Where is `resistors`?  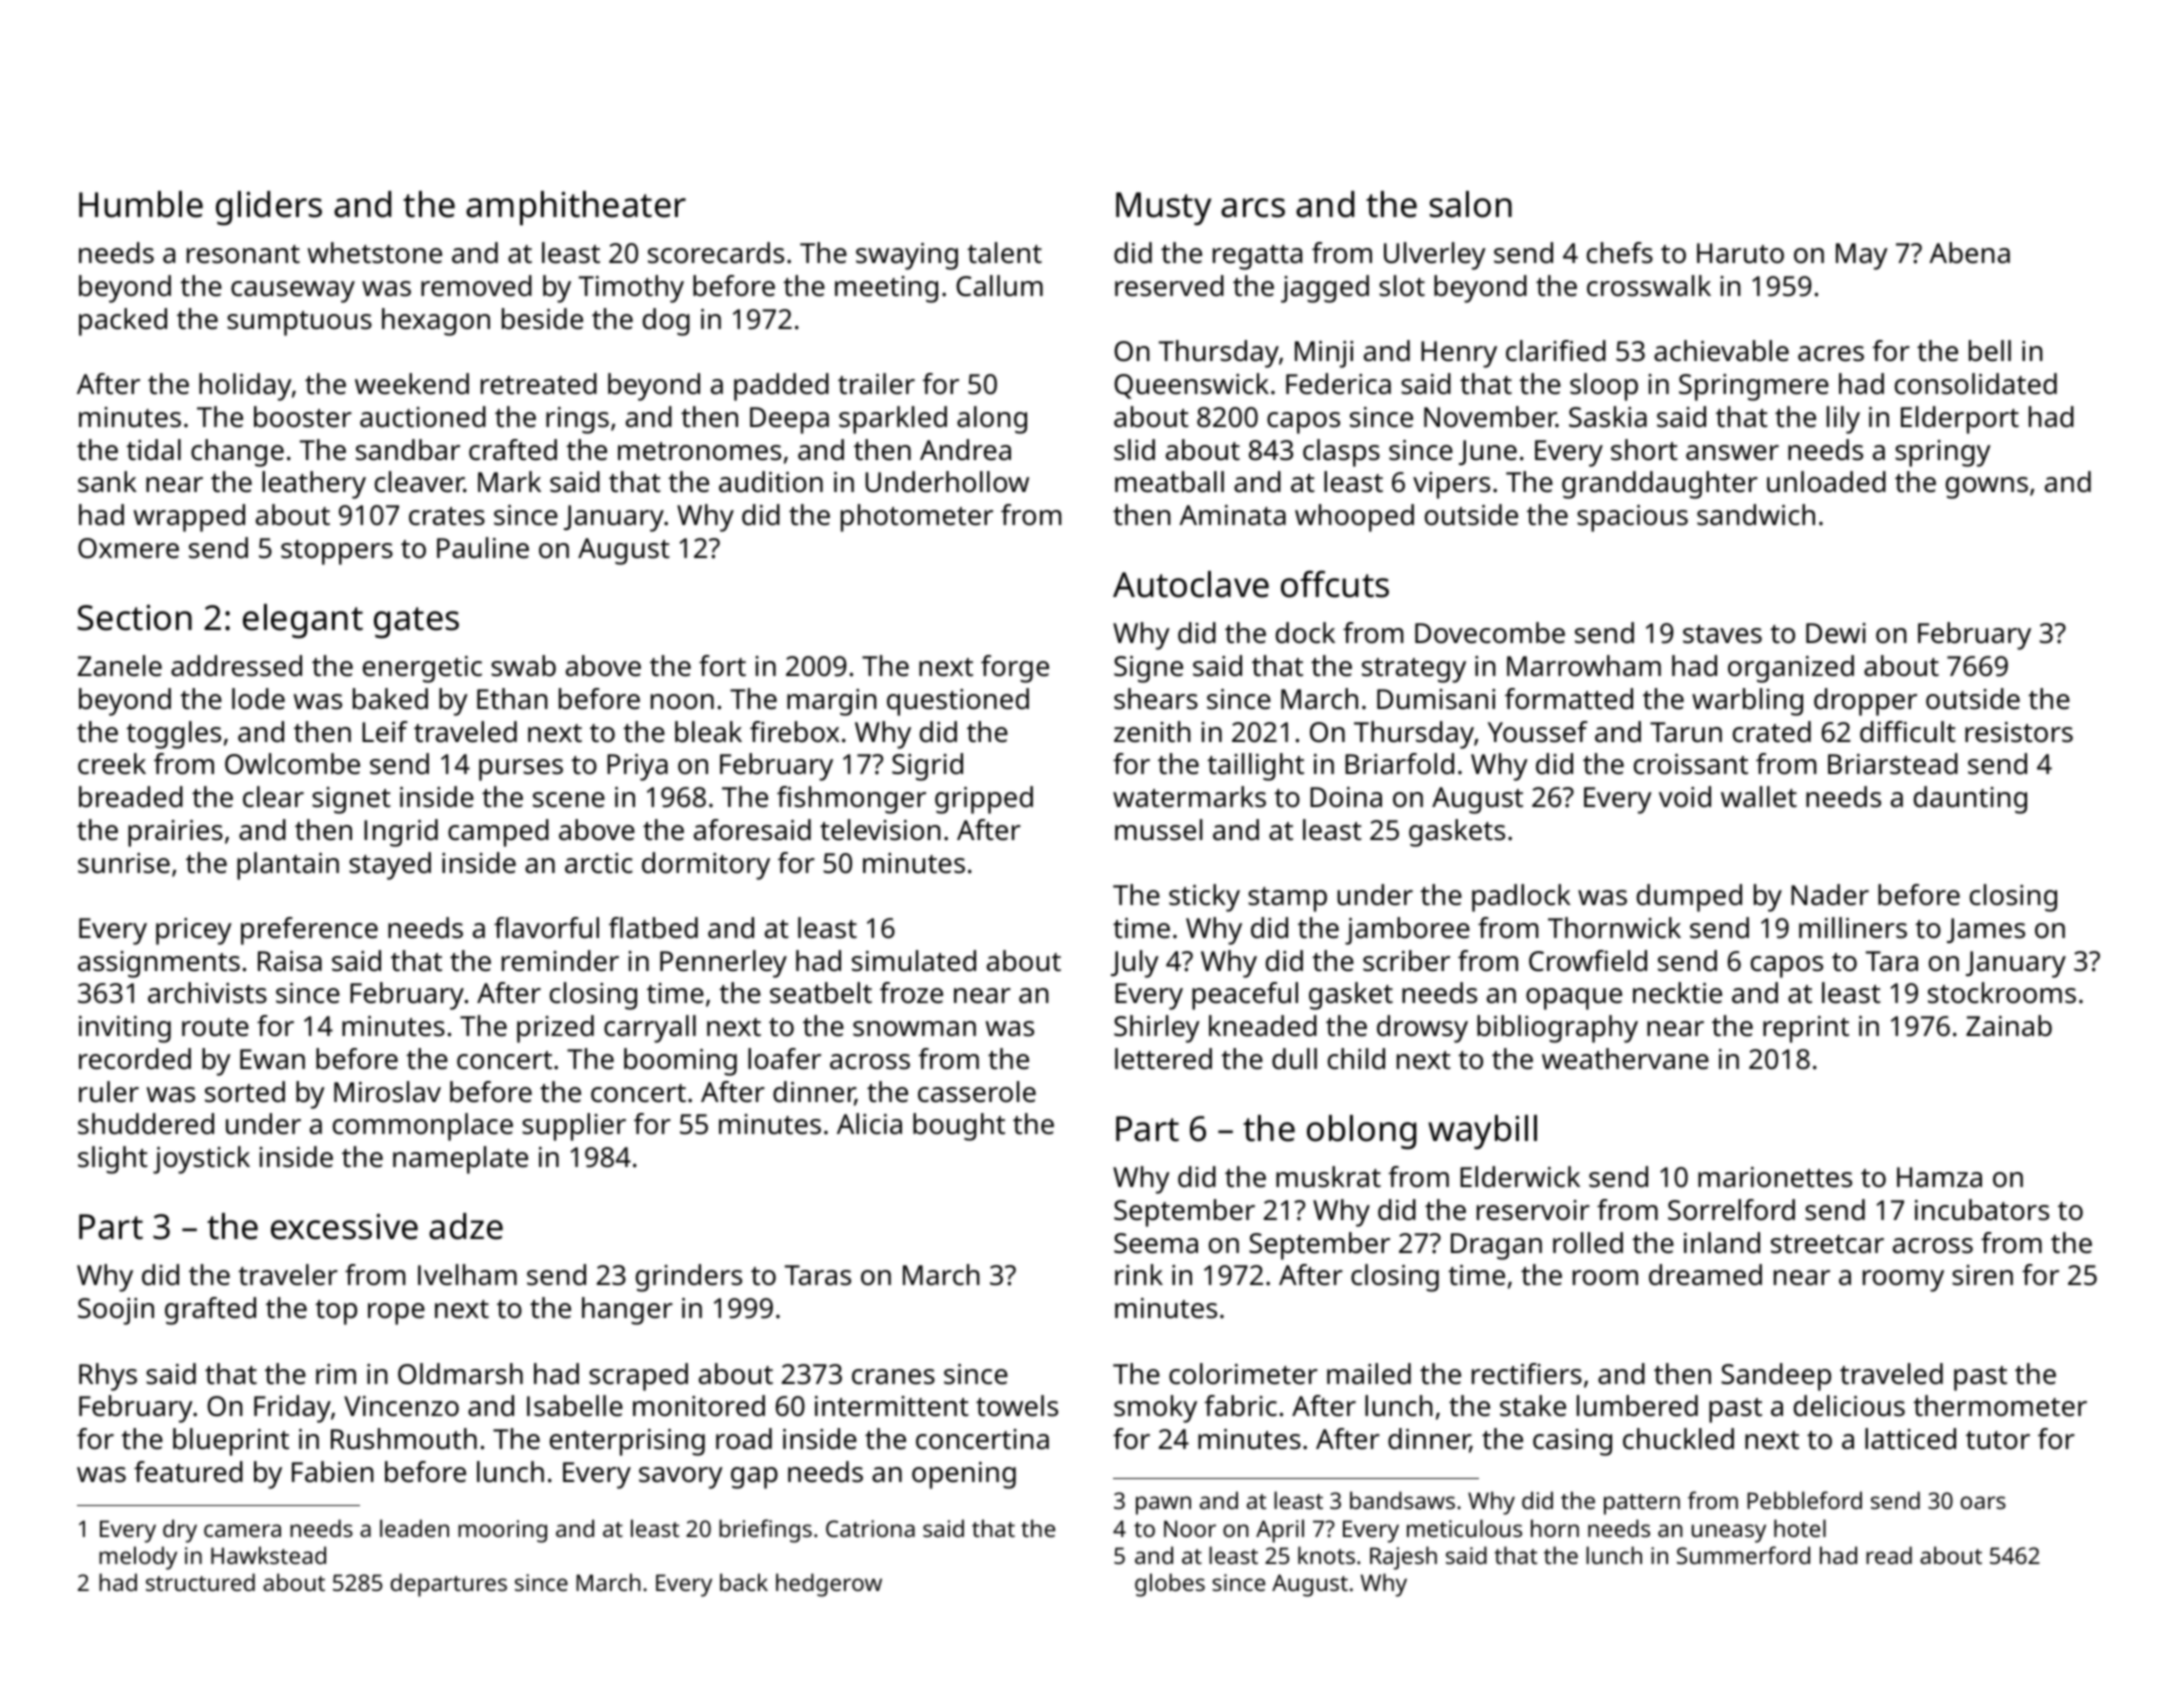
resistors is located at coordinates (2019, 732).
